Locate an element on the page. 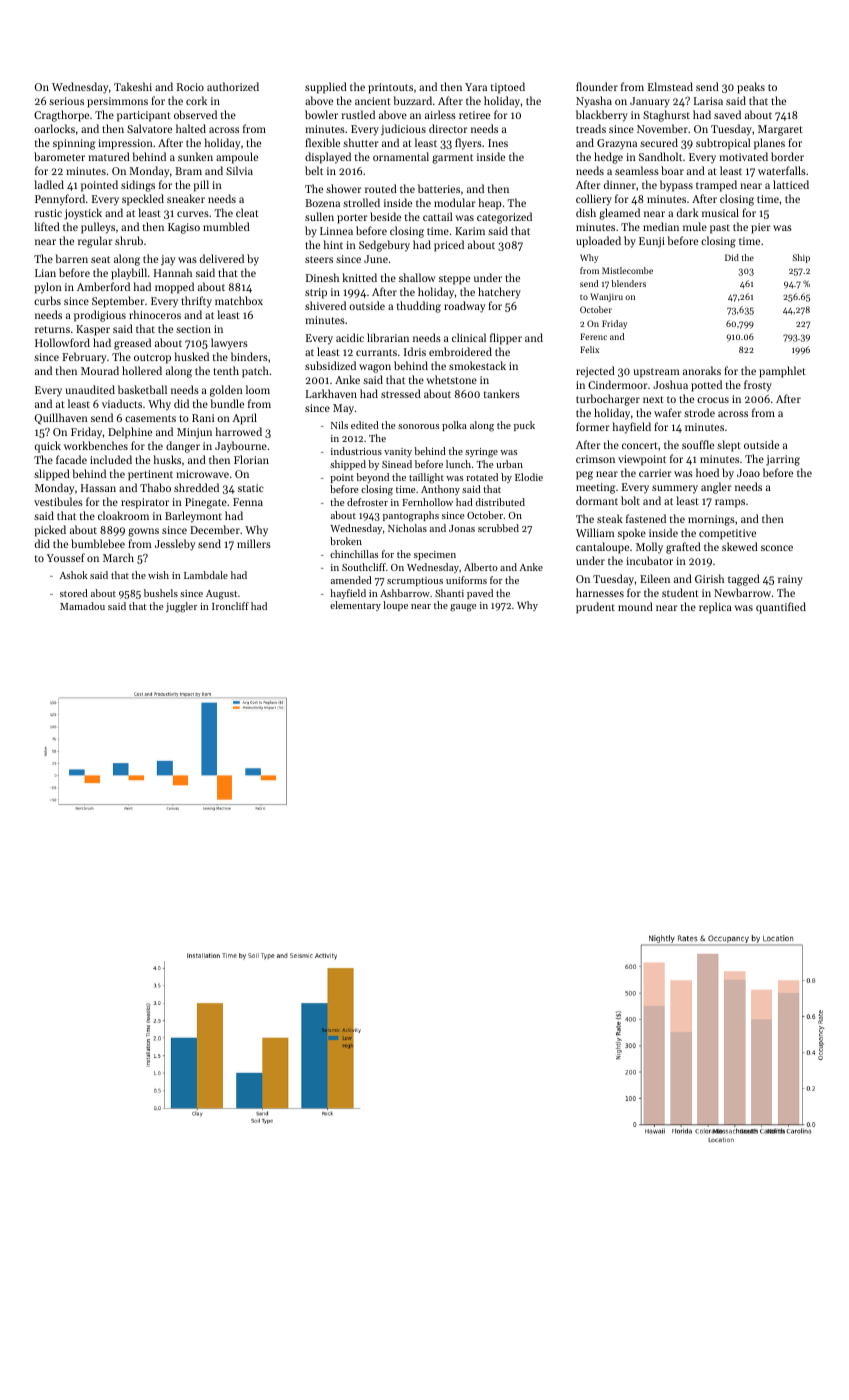 The width and height of the image is (849, 1400). Mourad is located at coordinates (100, 370).
